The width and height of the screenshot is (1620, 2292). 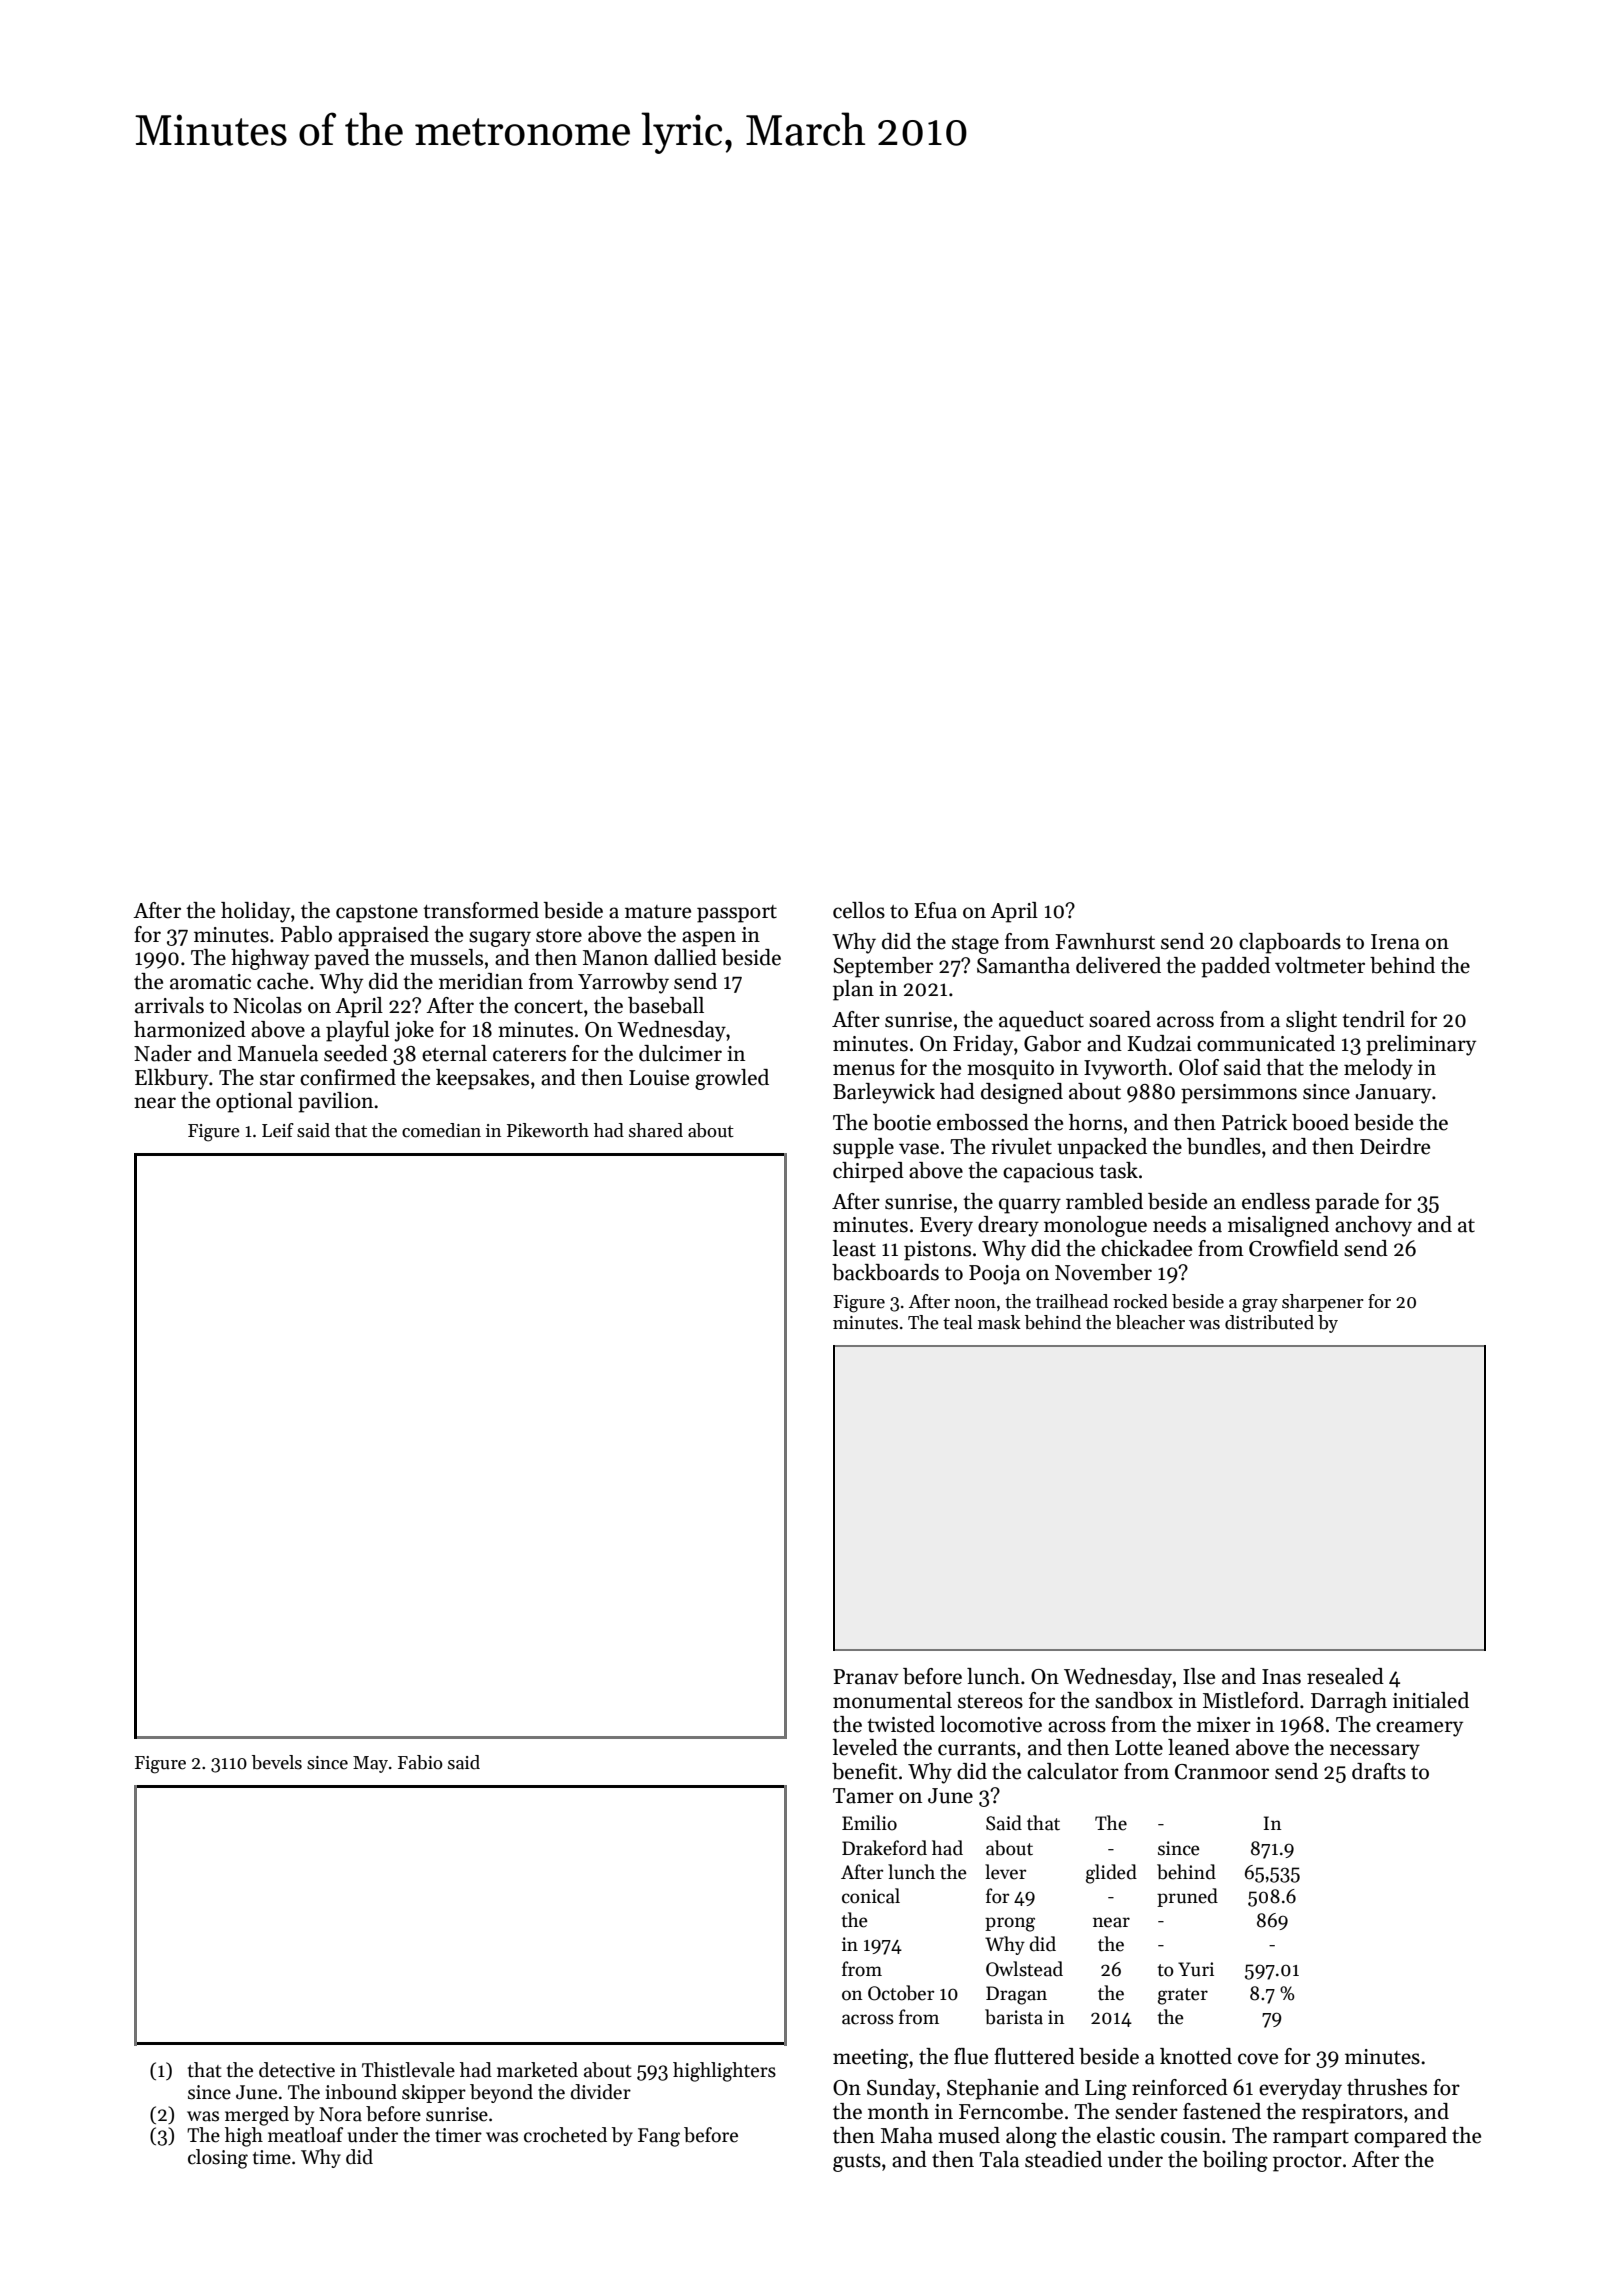 What do you see at coordinates (1095, 1122) in the screenshot?
I see `horns` at bounding box center [1095, 1122].
